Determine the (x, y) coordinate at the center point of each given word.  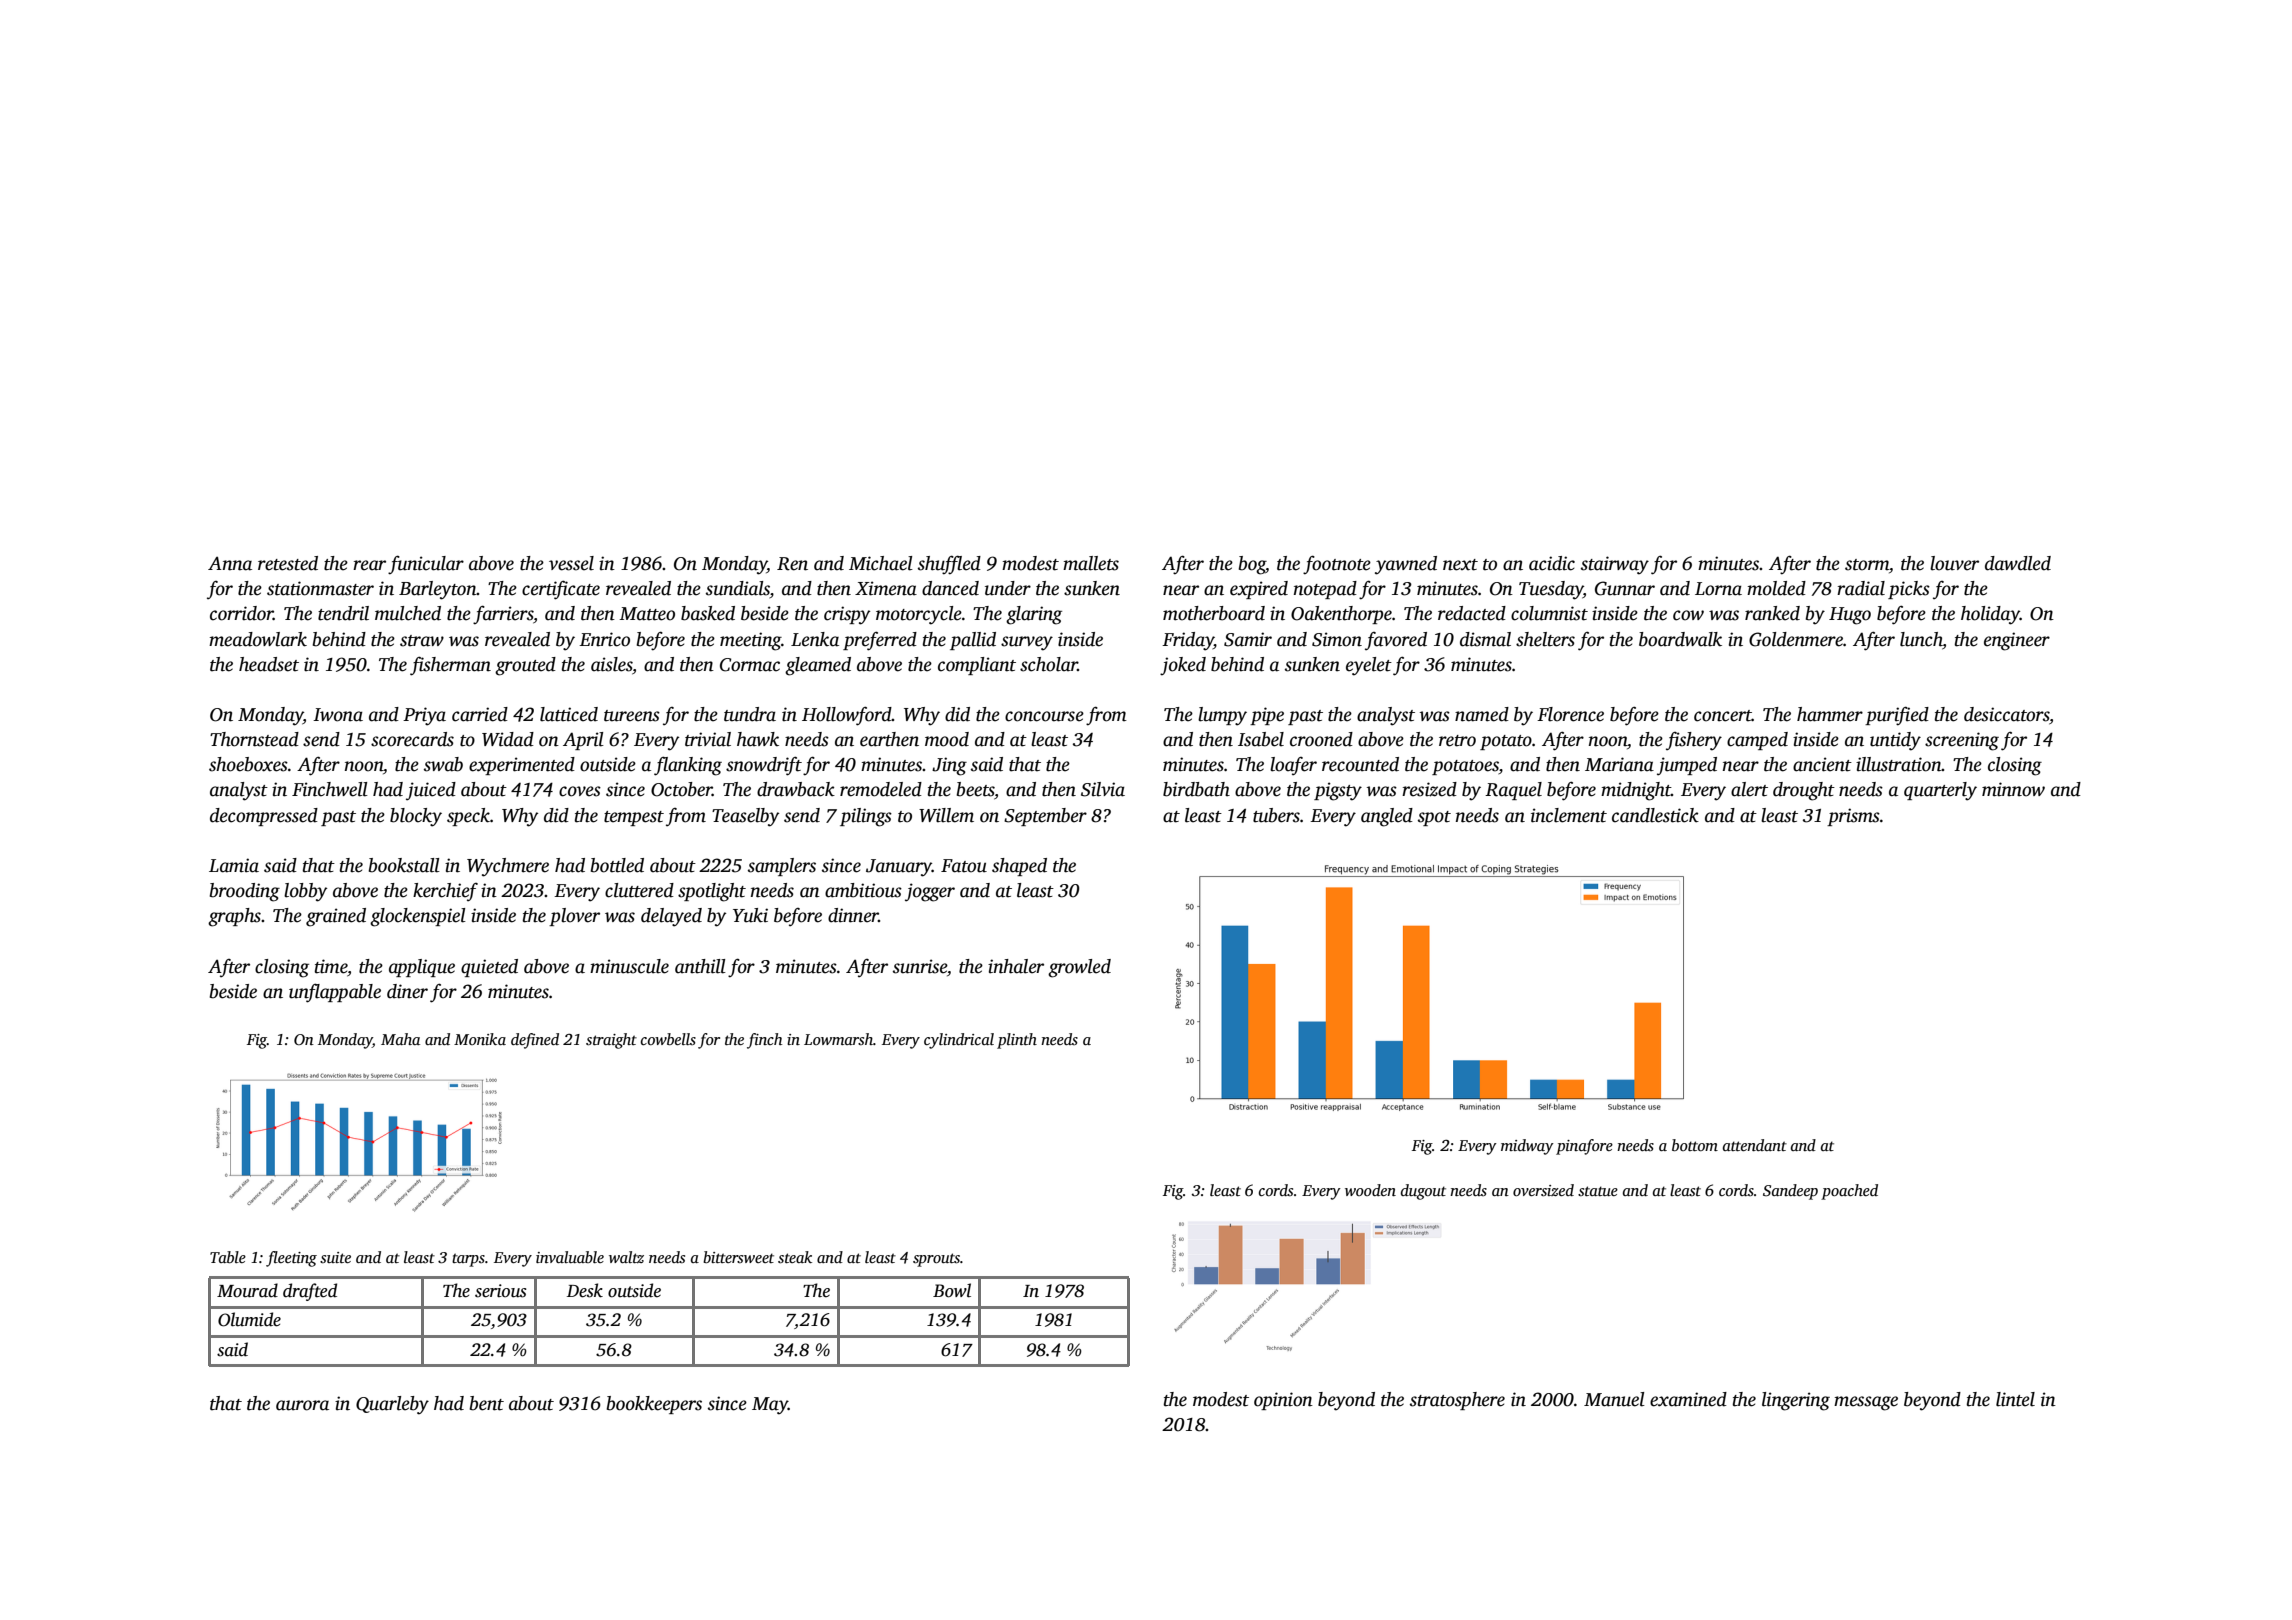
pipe (1267, 716)
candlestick (1655, 815)
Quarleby (392, 1405)
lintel (2015, 1399)
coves (580, 791)
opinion (1283, 1401)
